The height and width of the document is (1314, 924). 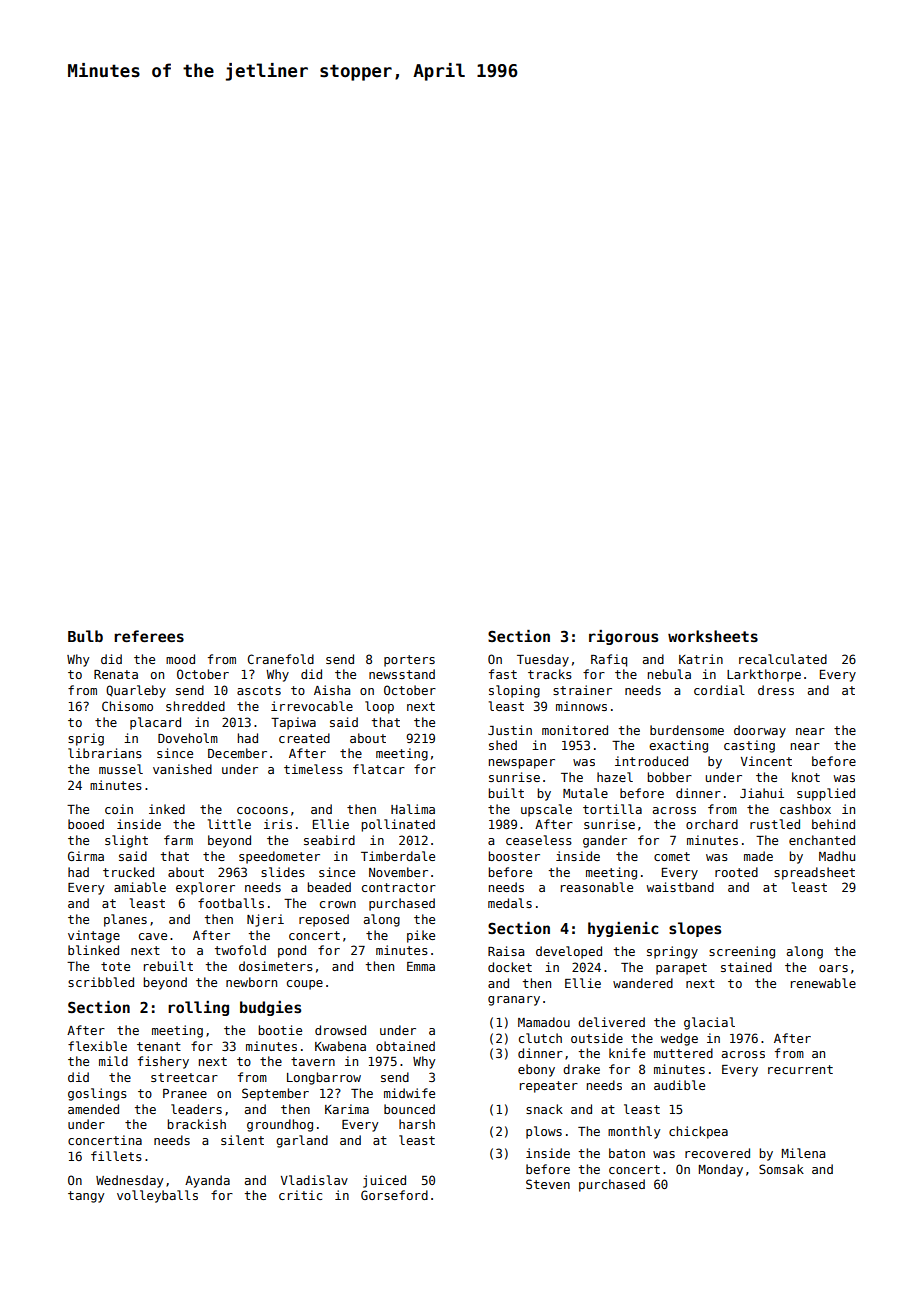 I want to click on speedometer, so click(x=279, y=857).
